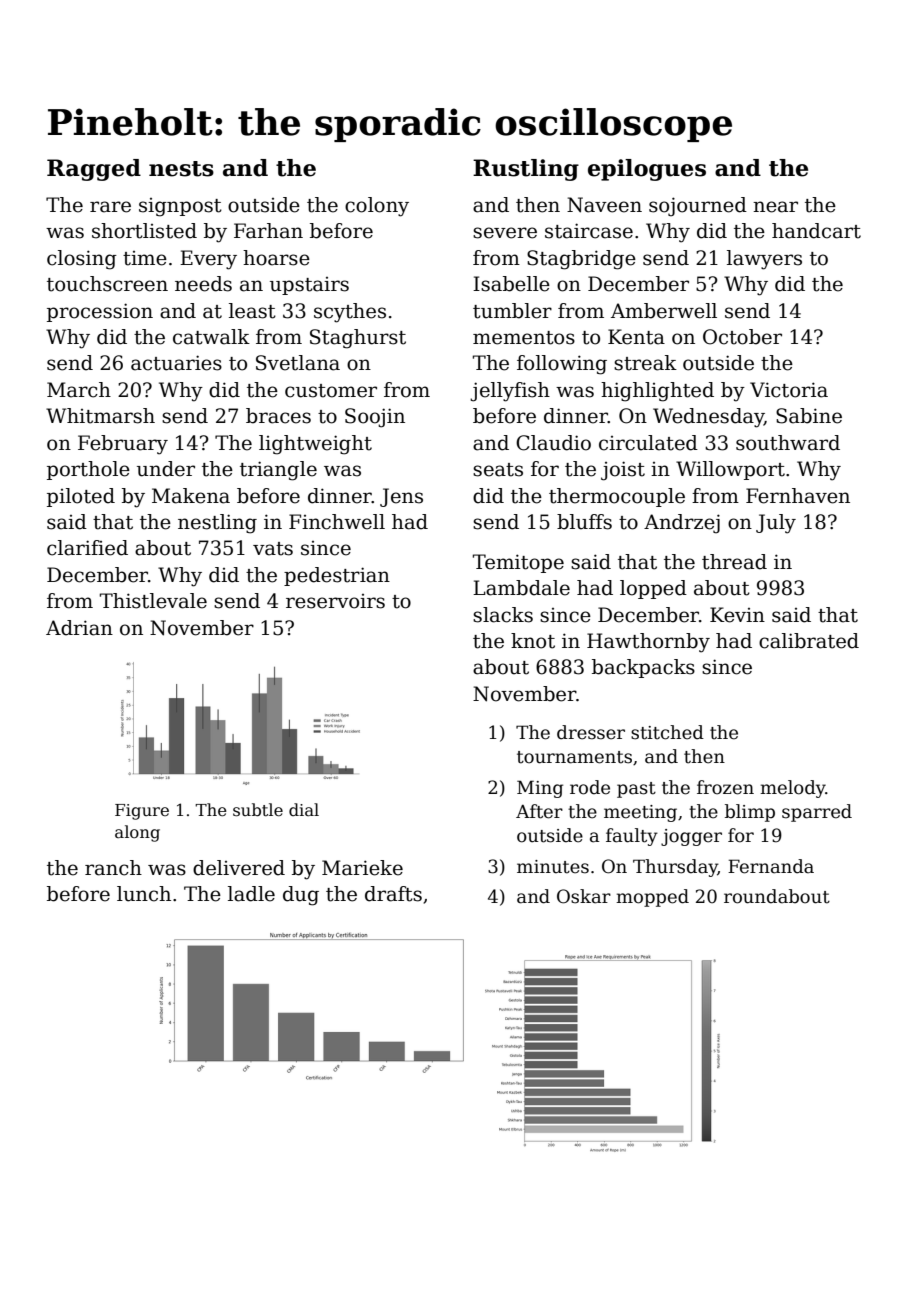 This screenshot has height=1316, width=908. What do you see at coordinates (377, 207) in the screenshot?
I see `colony` at bounding box center [377, 207].
